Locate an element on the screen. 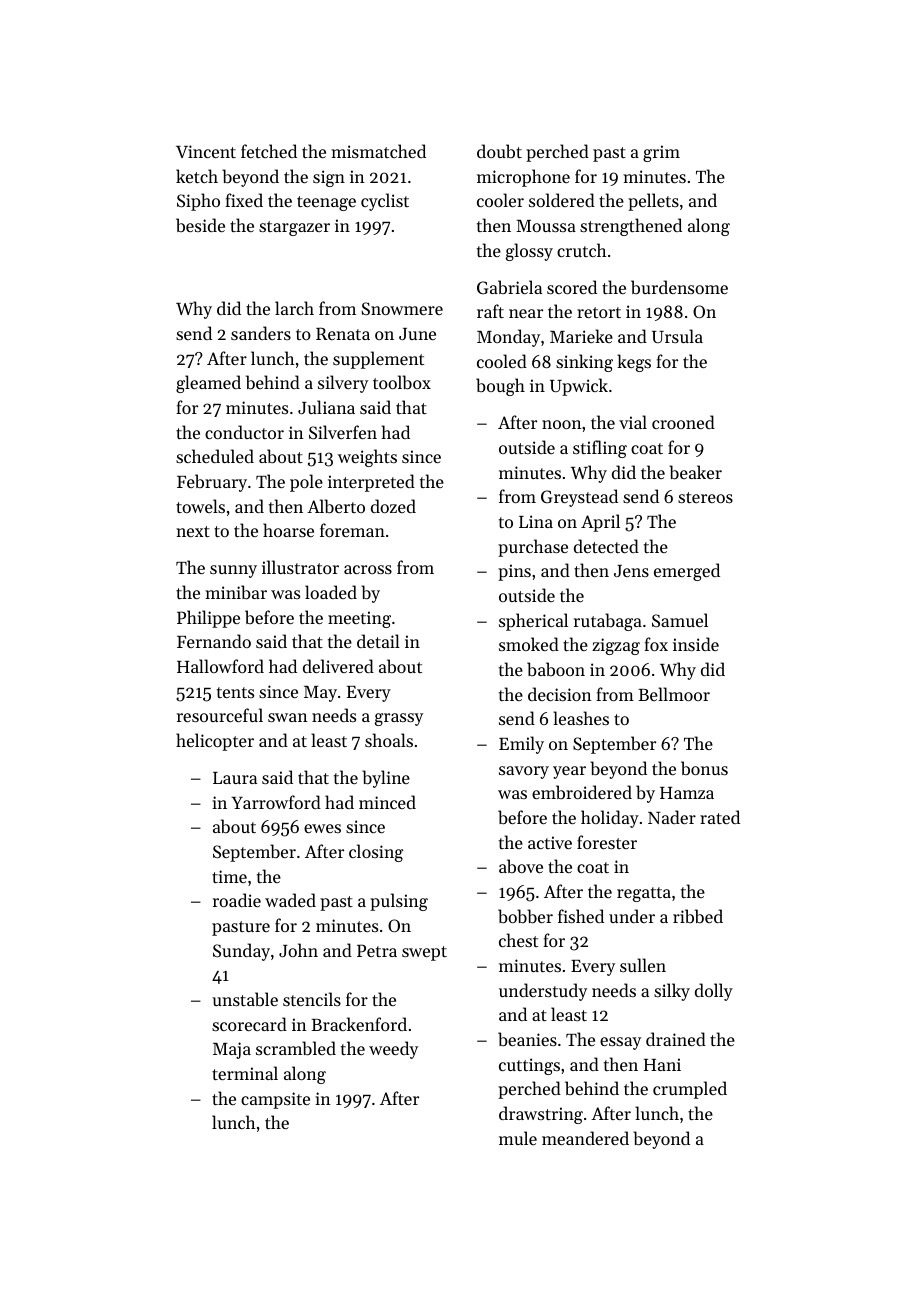  campsite is located at coordinates (275, 1100).
